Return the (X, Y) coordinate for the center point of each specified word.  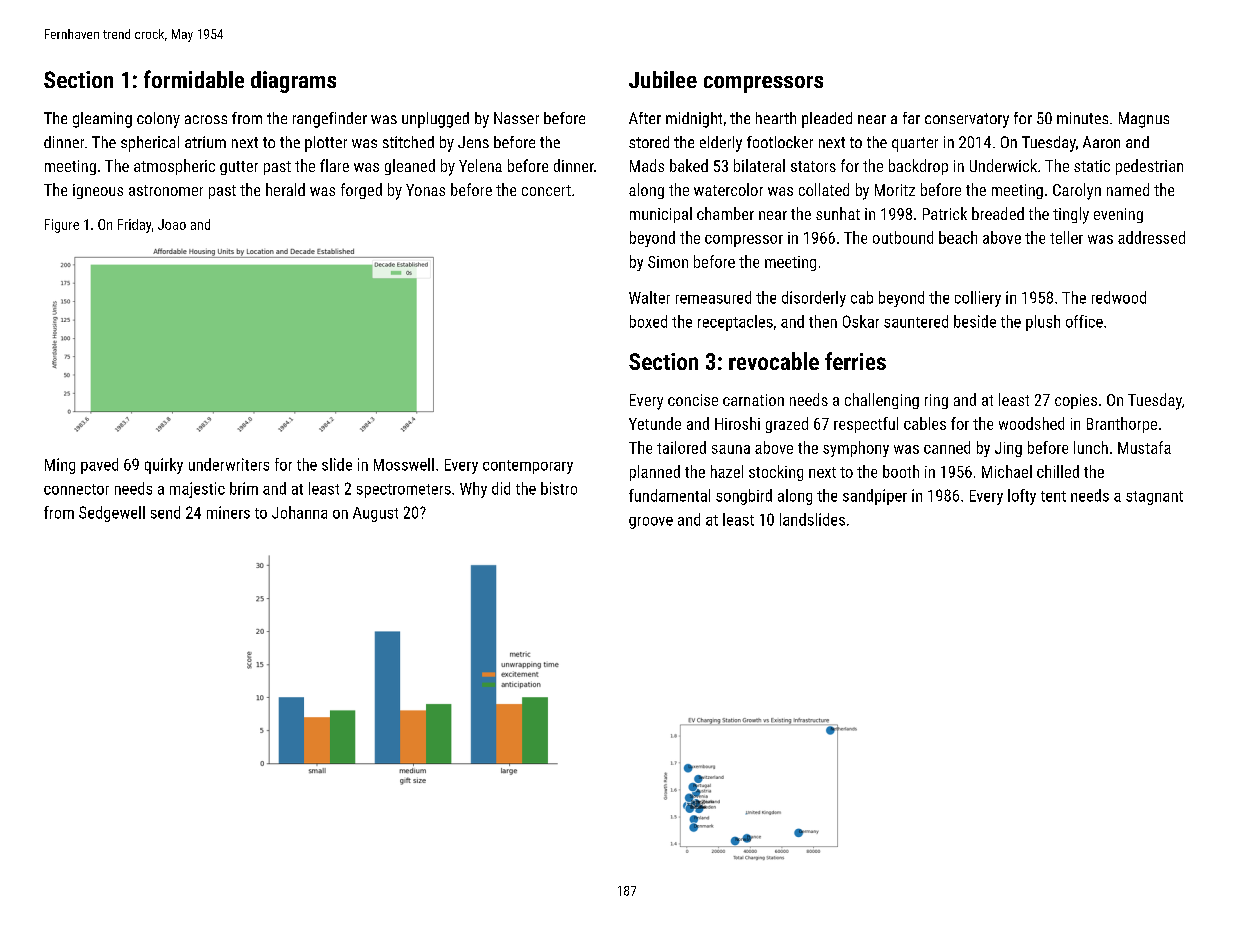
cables (925, 423)
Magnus (1144, 120)
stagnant (1154, 498)
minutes (1082, 118)
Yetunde (655, 423)
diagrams (293, 82)
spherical (150, 144)
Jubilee (663, 79)
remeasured (713, 297)
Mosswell (404, 464)
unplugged (435, 120)
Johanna (299, 512)
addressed (1151, 237)
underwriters (229, 464)
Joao (172, 224)
